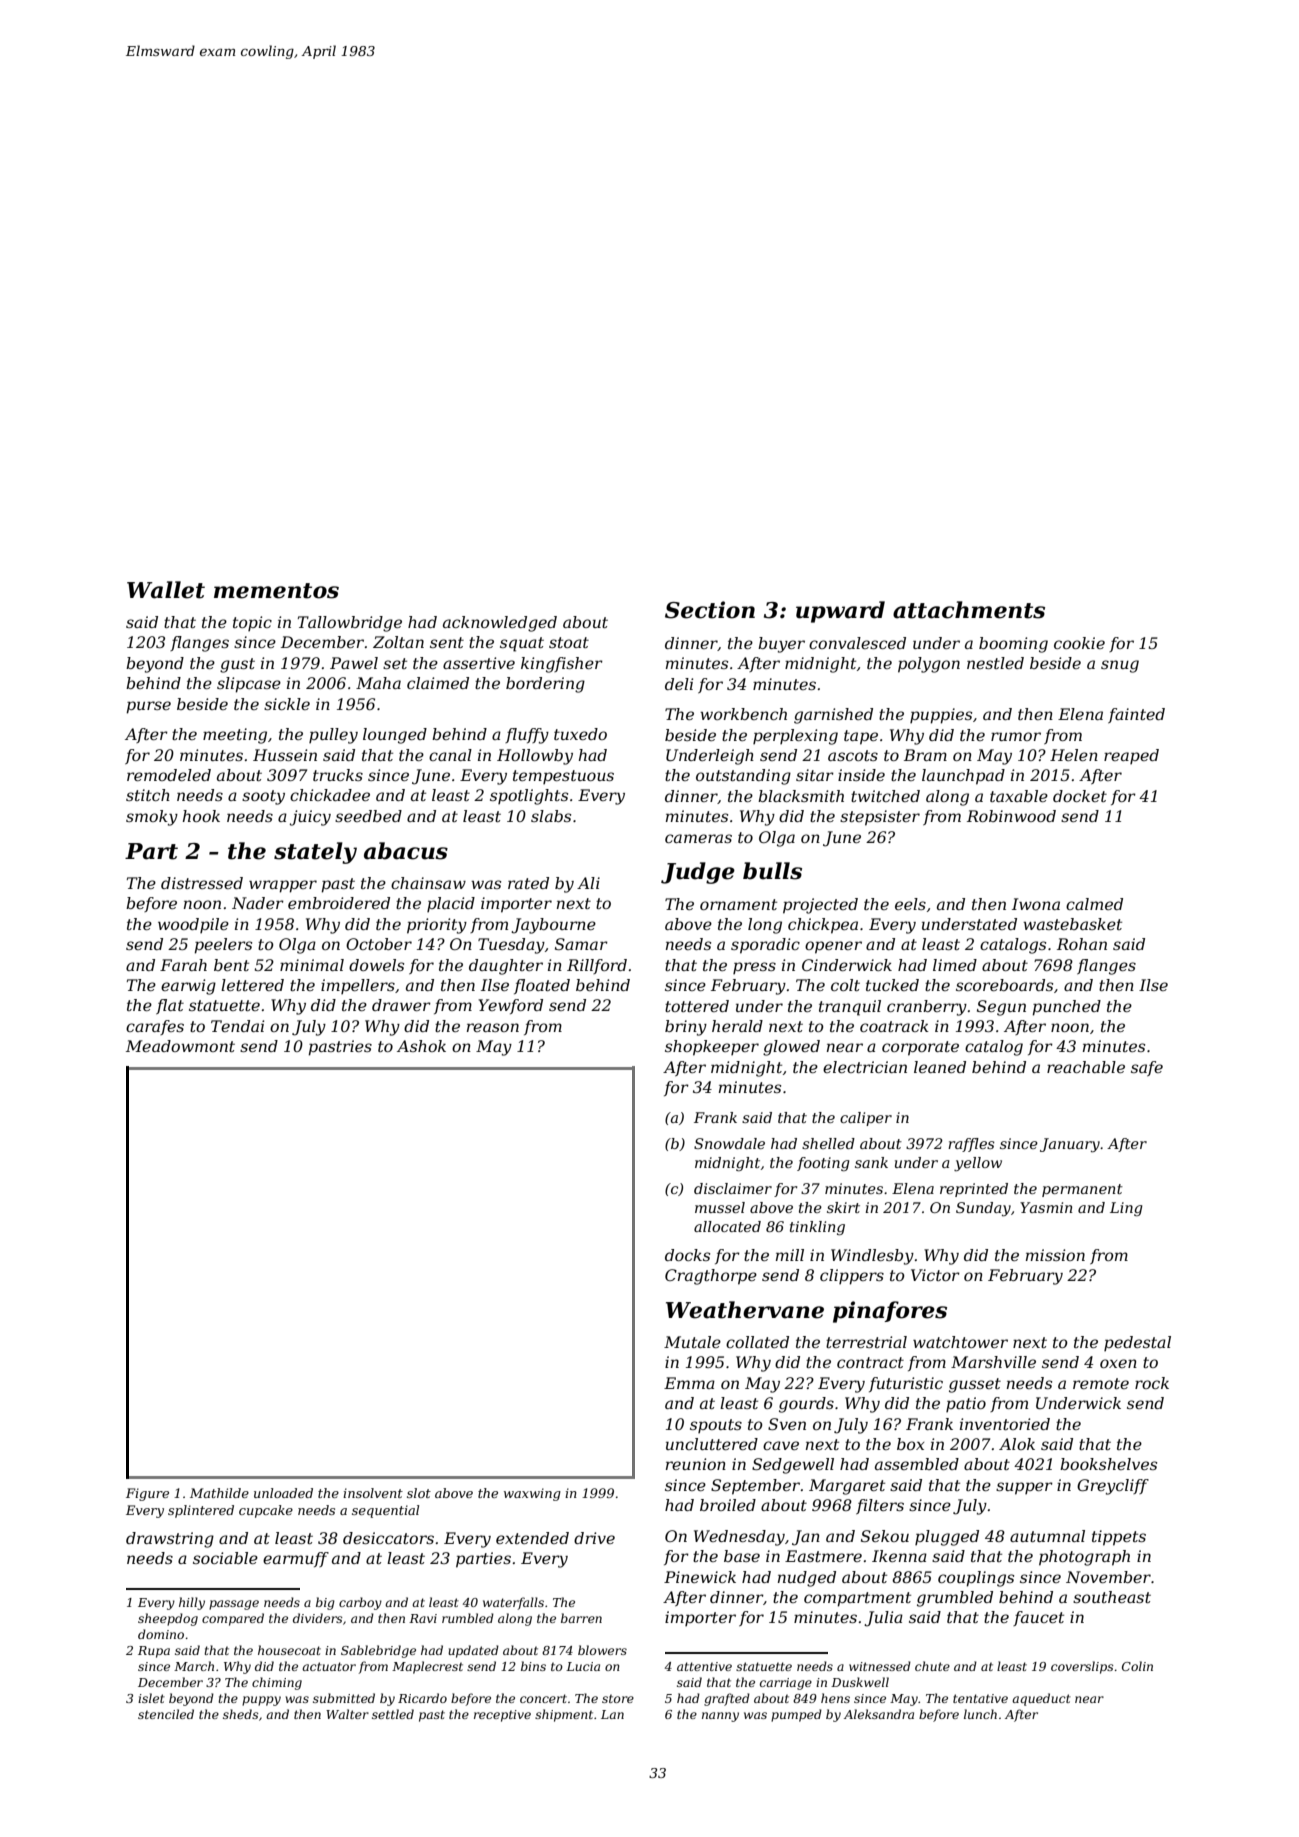 This screenshot has width=1299, height=1837. Describe the element at coordinates (687, 1255) in the screenshot. I see `docks` at that location.
